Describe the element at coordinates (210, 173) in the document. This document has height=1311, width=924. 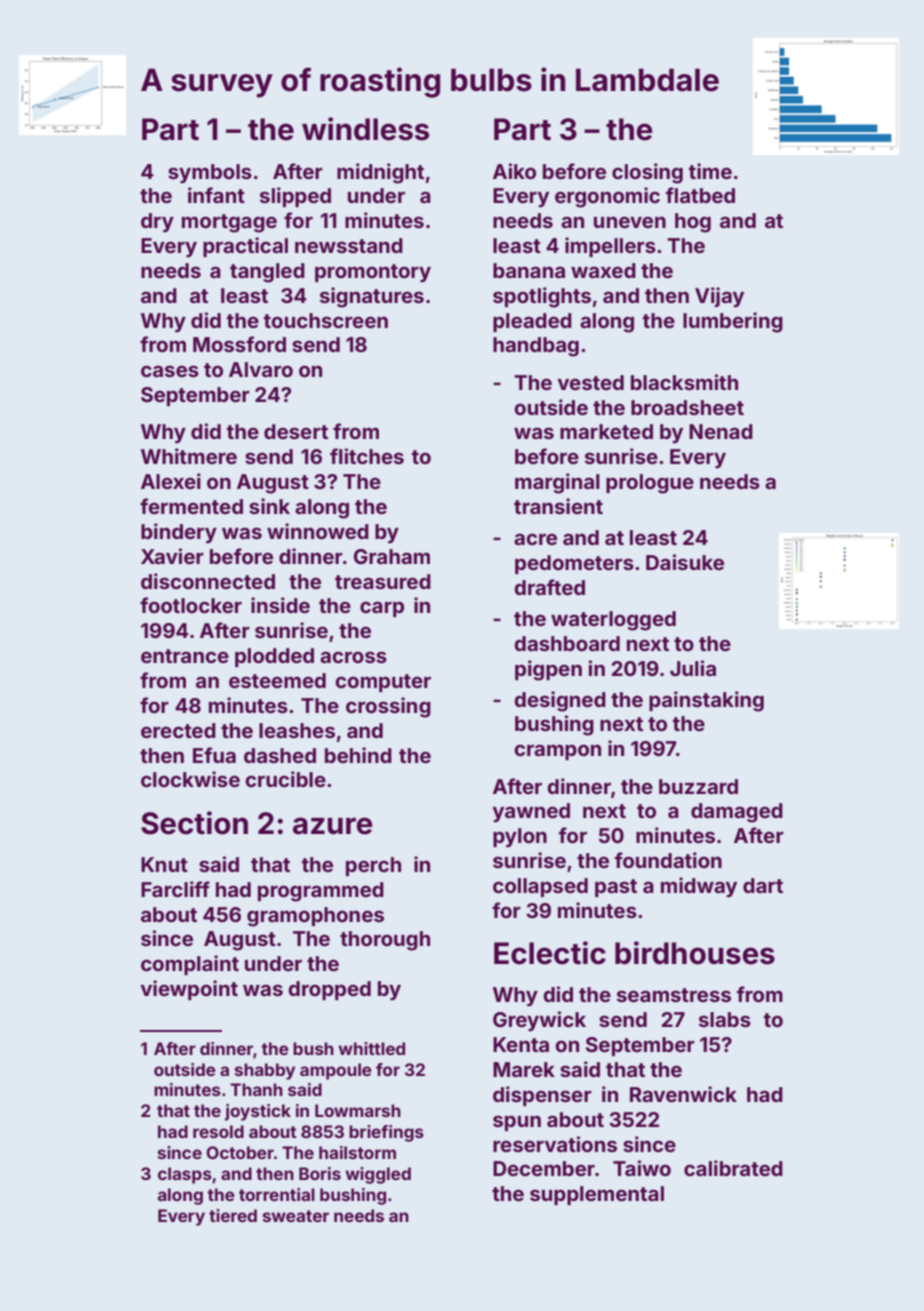
I see `symbols` at that location.
